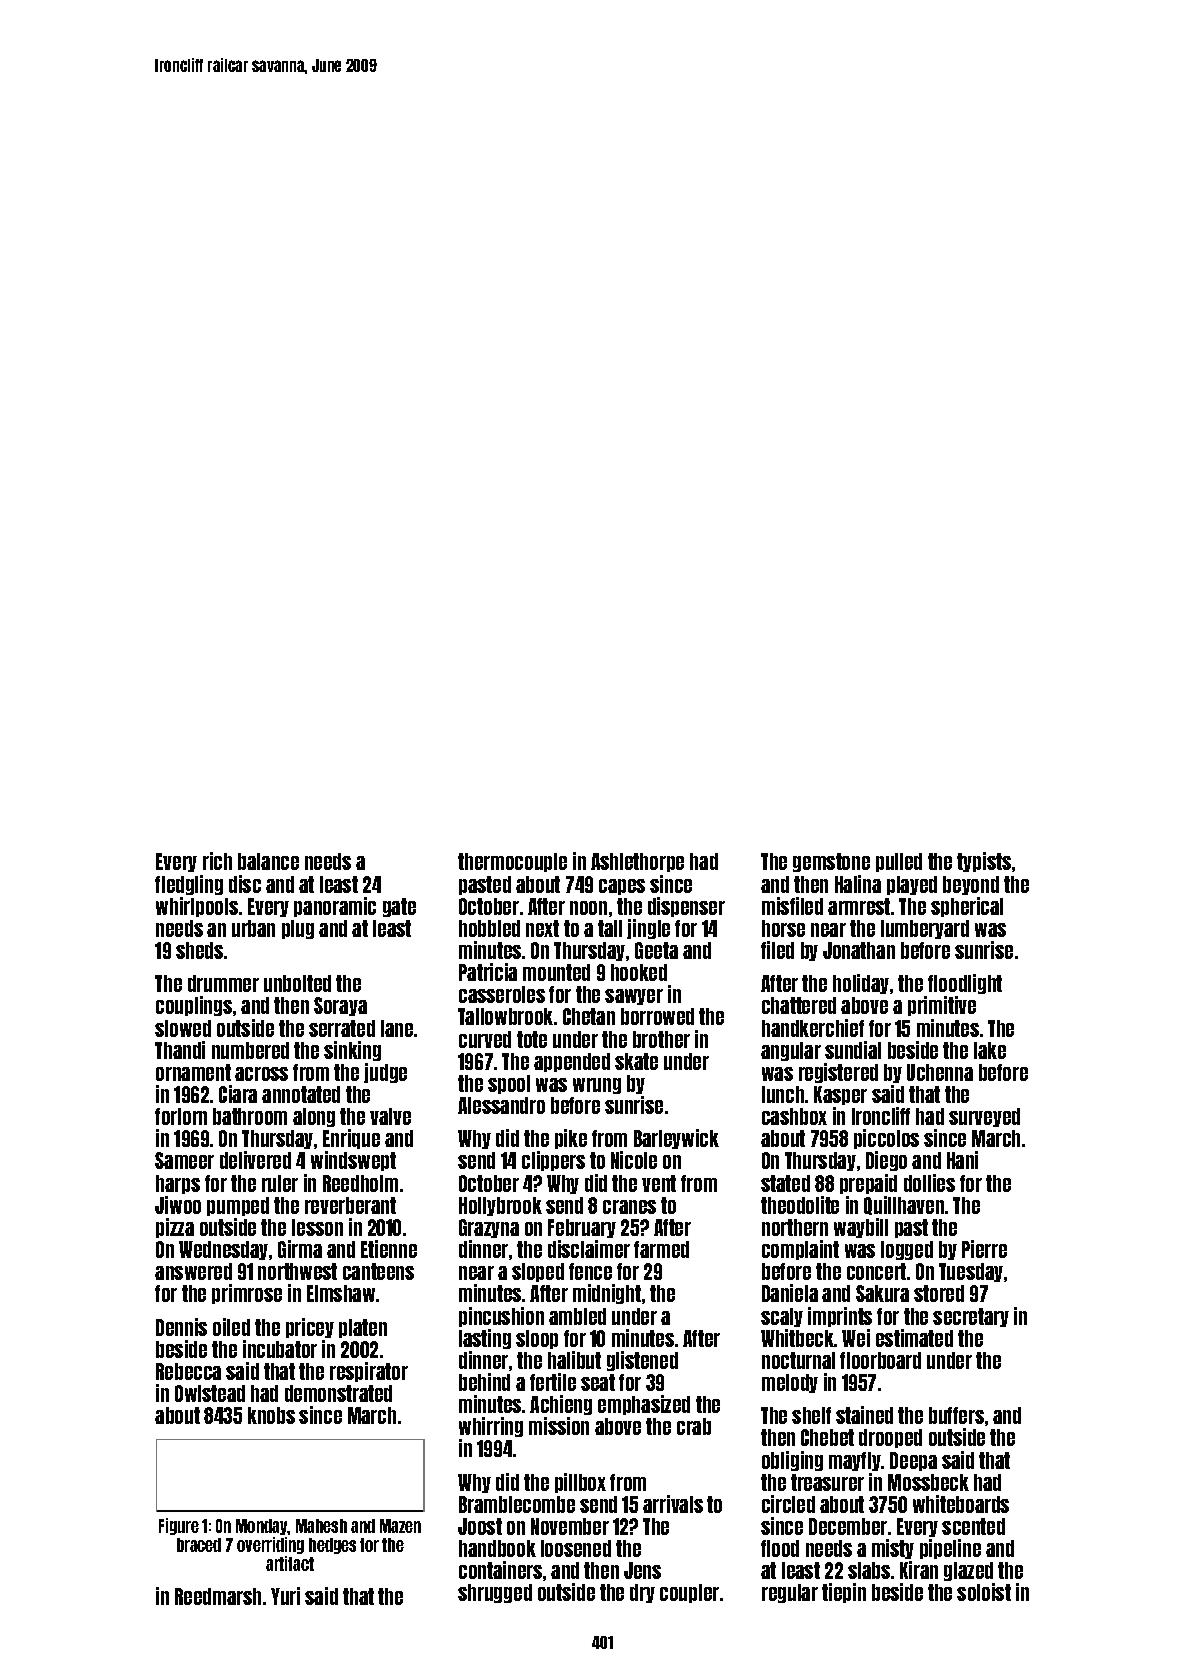 The image size is (1186, 1678). I want to click on Yuri, so click(285, 1596).
